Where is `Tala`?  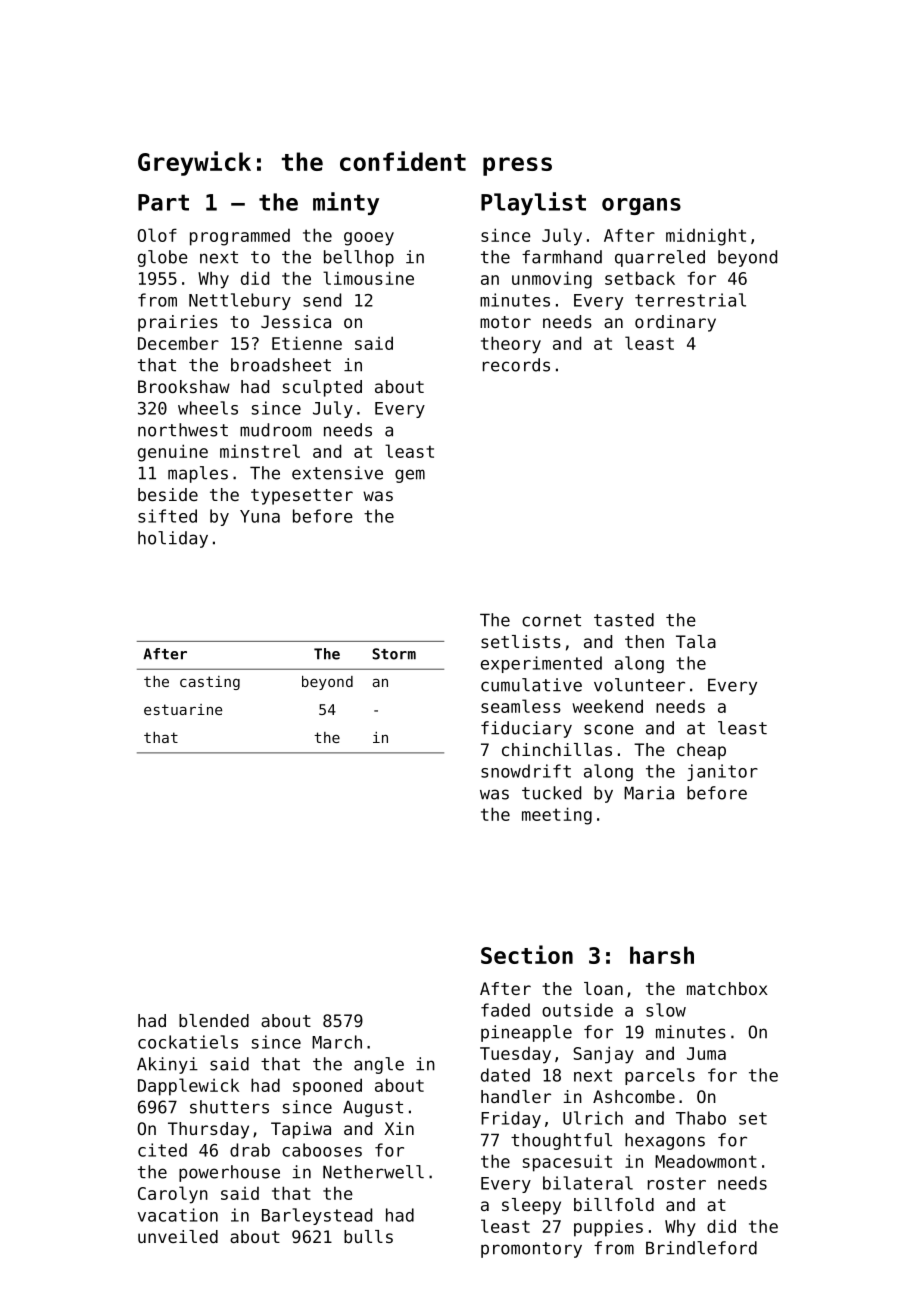
Tala is located at coordinates (696, 641).
